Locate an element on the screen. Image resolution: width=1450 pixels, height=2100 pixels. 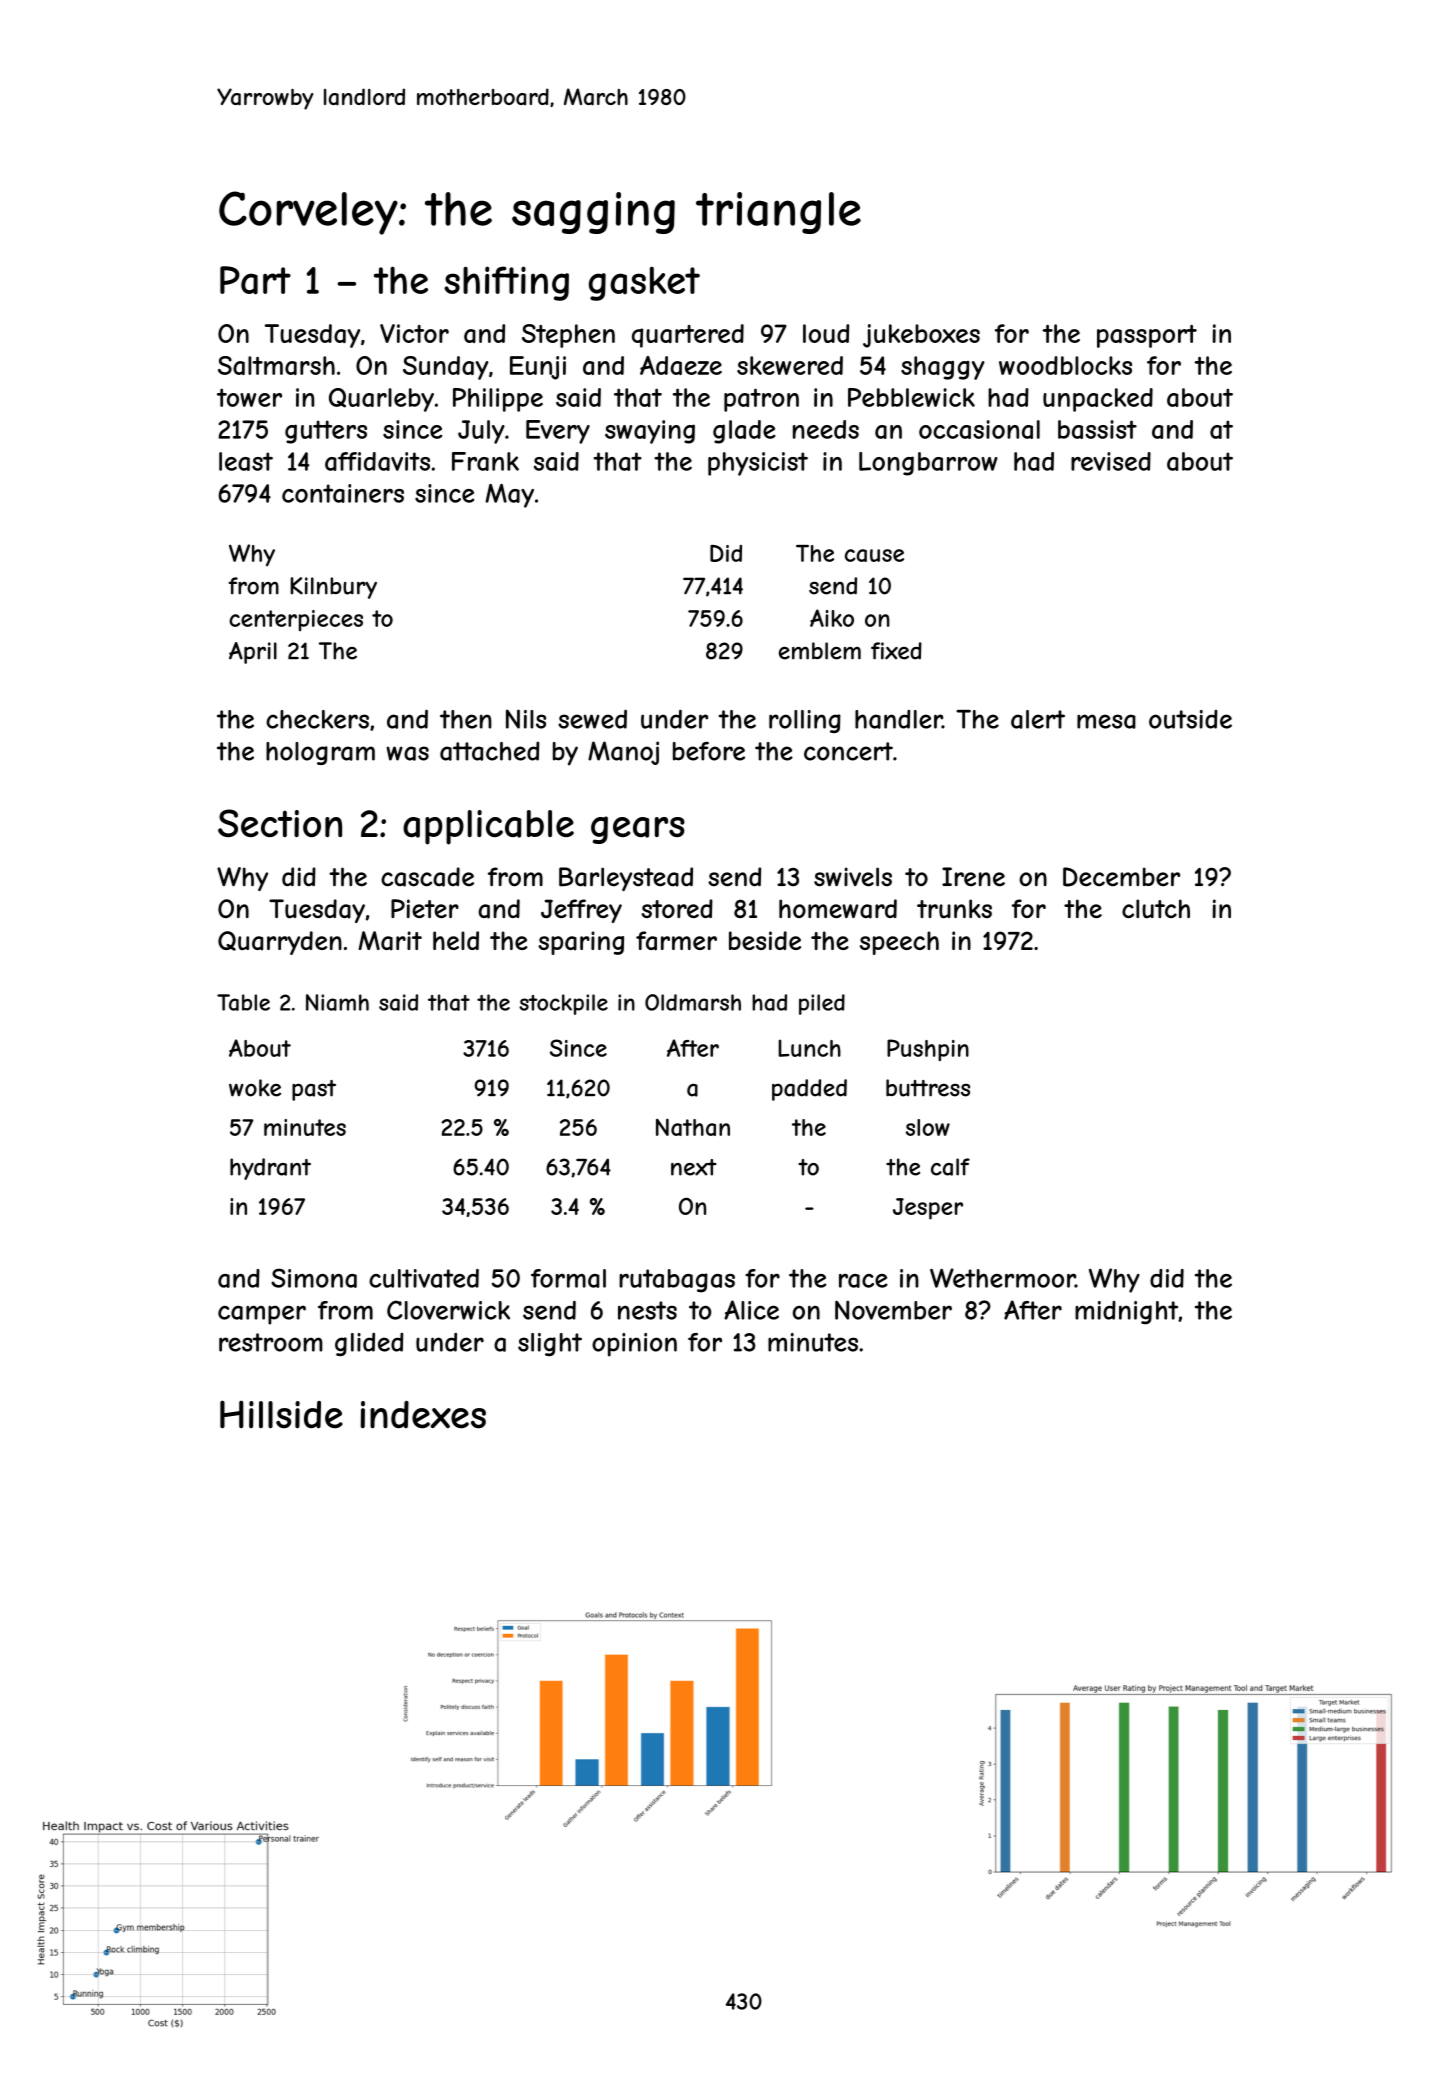
Pushpin is located at coordinates (928, 1050).
